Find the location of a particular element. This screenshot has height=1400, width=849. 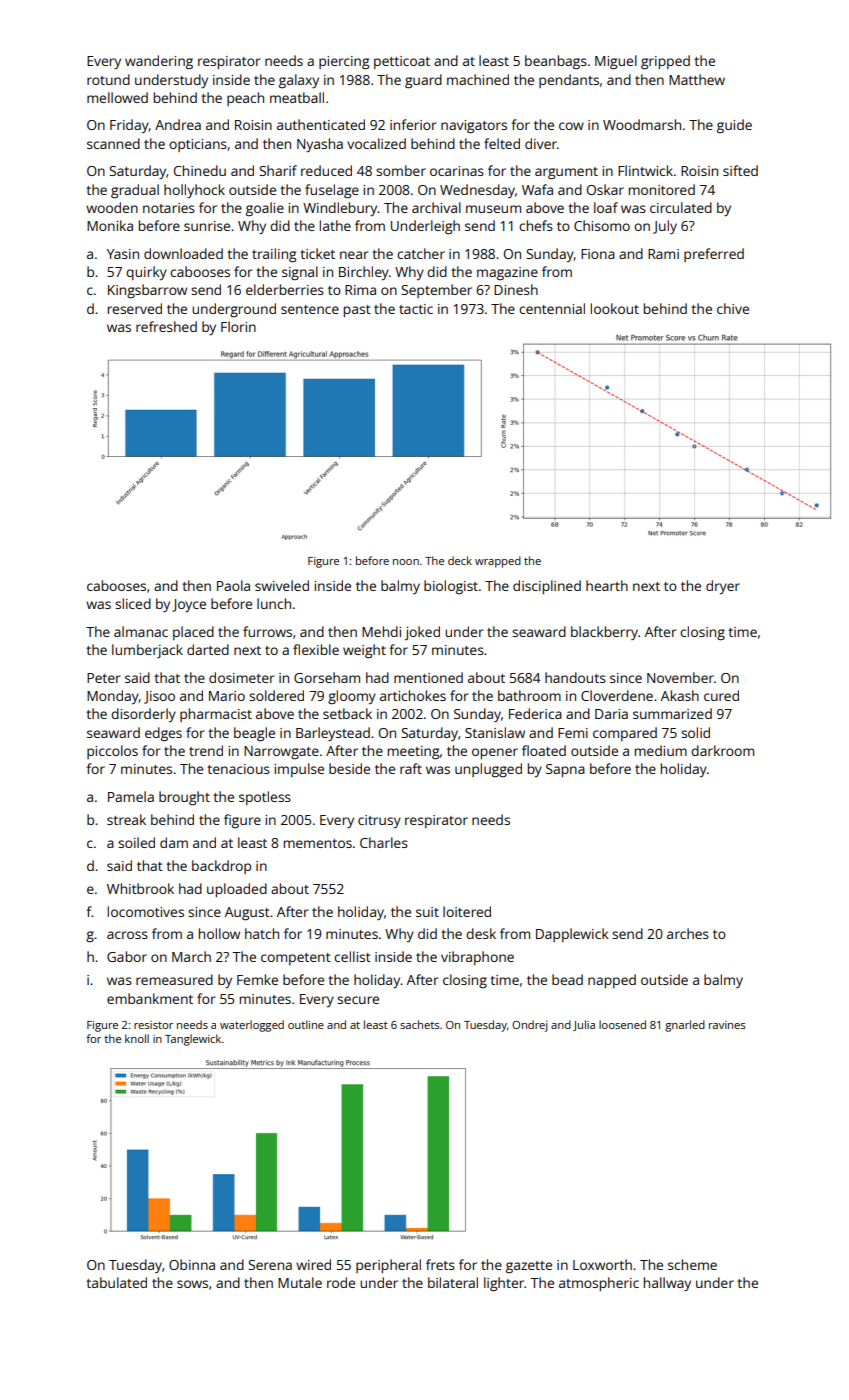

Florin is located at coordinates (238, 326).
